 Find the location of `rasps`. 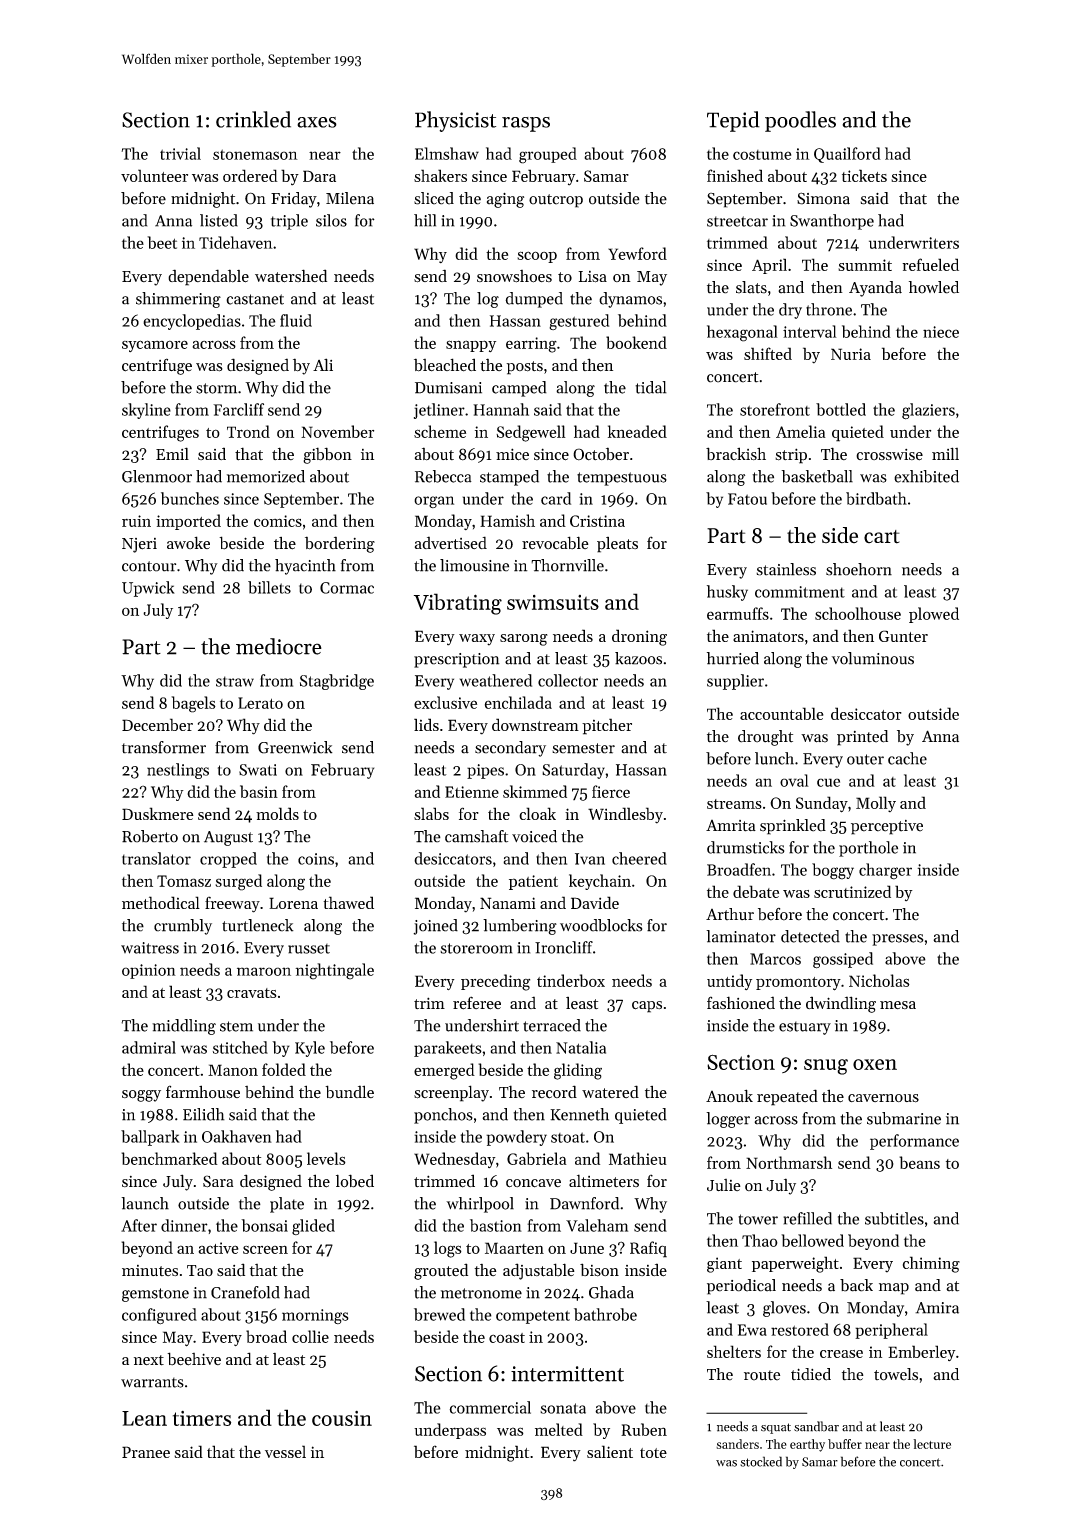

rasps is located at coordinates (526, 124).
